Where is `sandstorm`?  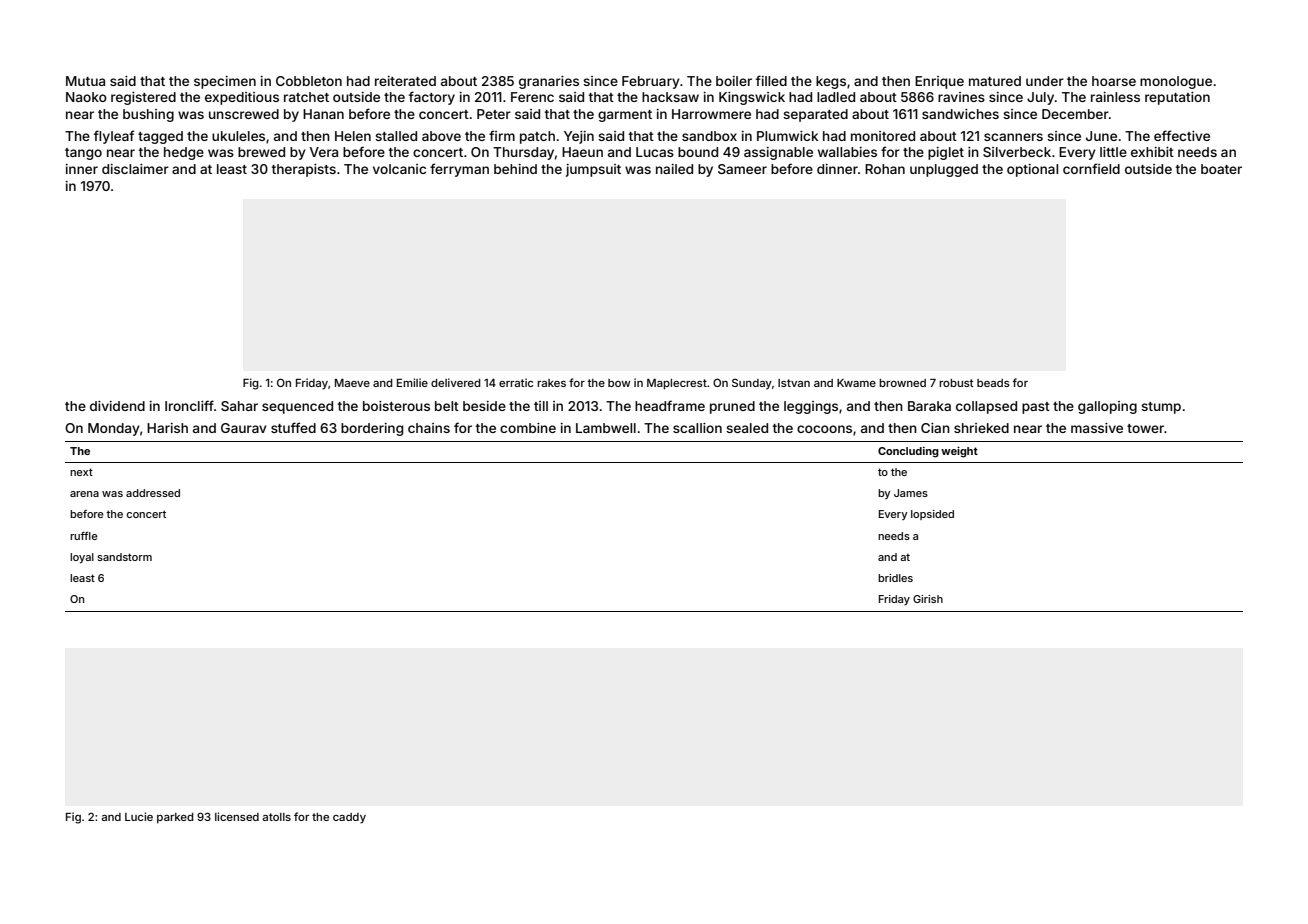 sandstorm is located at coordinates (124, 557).
